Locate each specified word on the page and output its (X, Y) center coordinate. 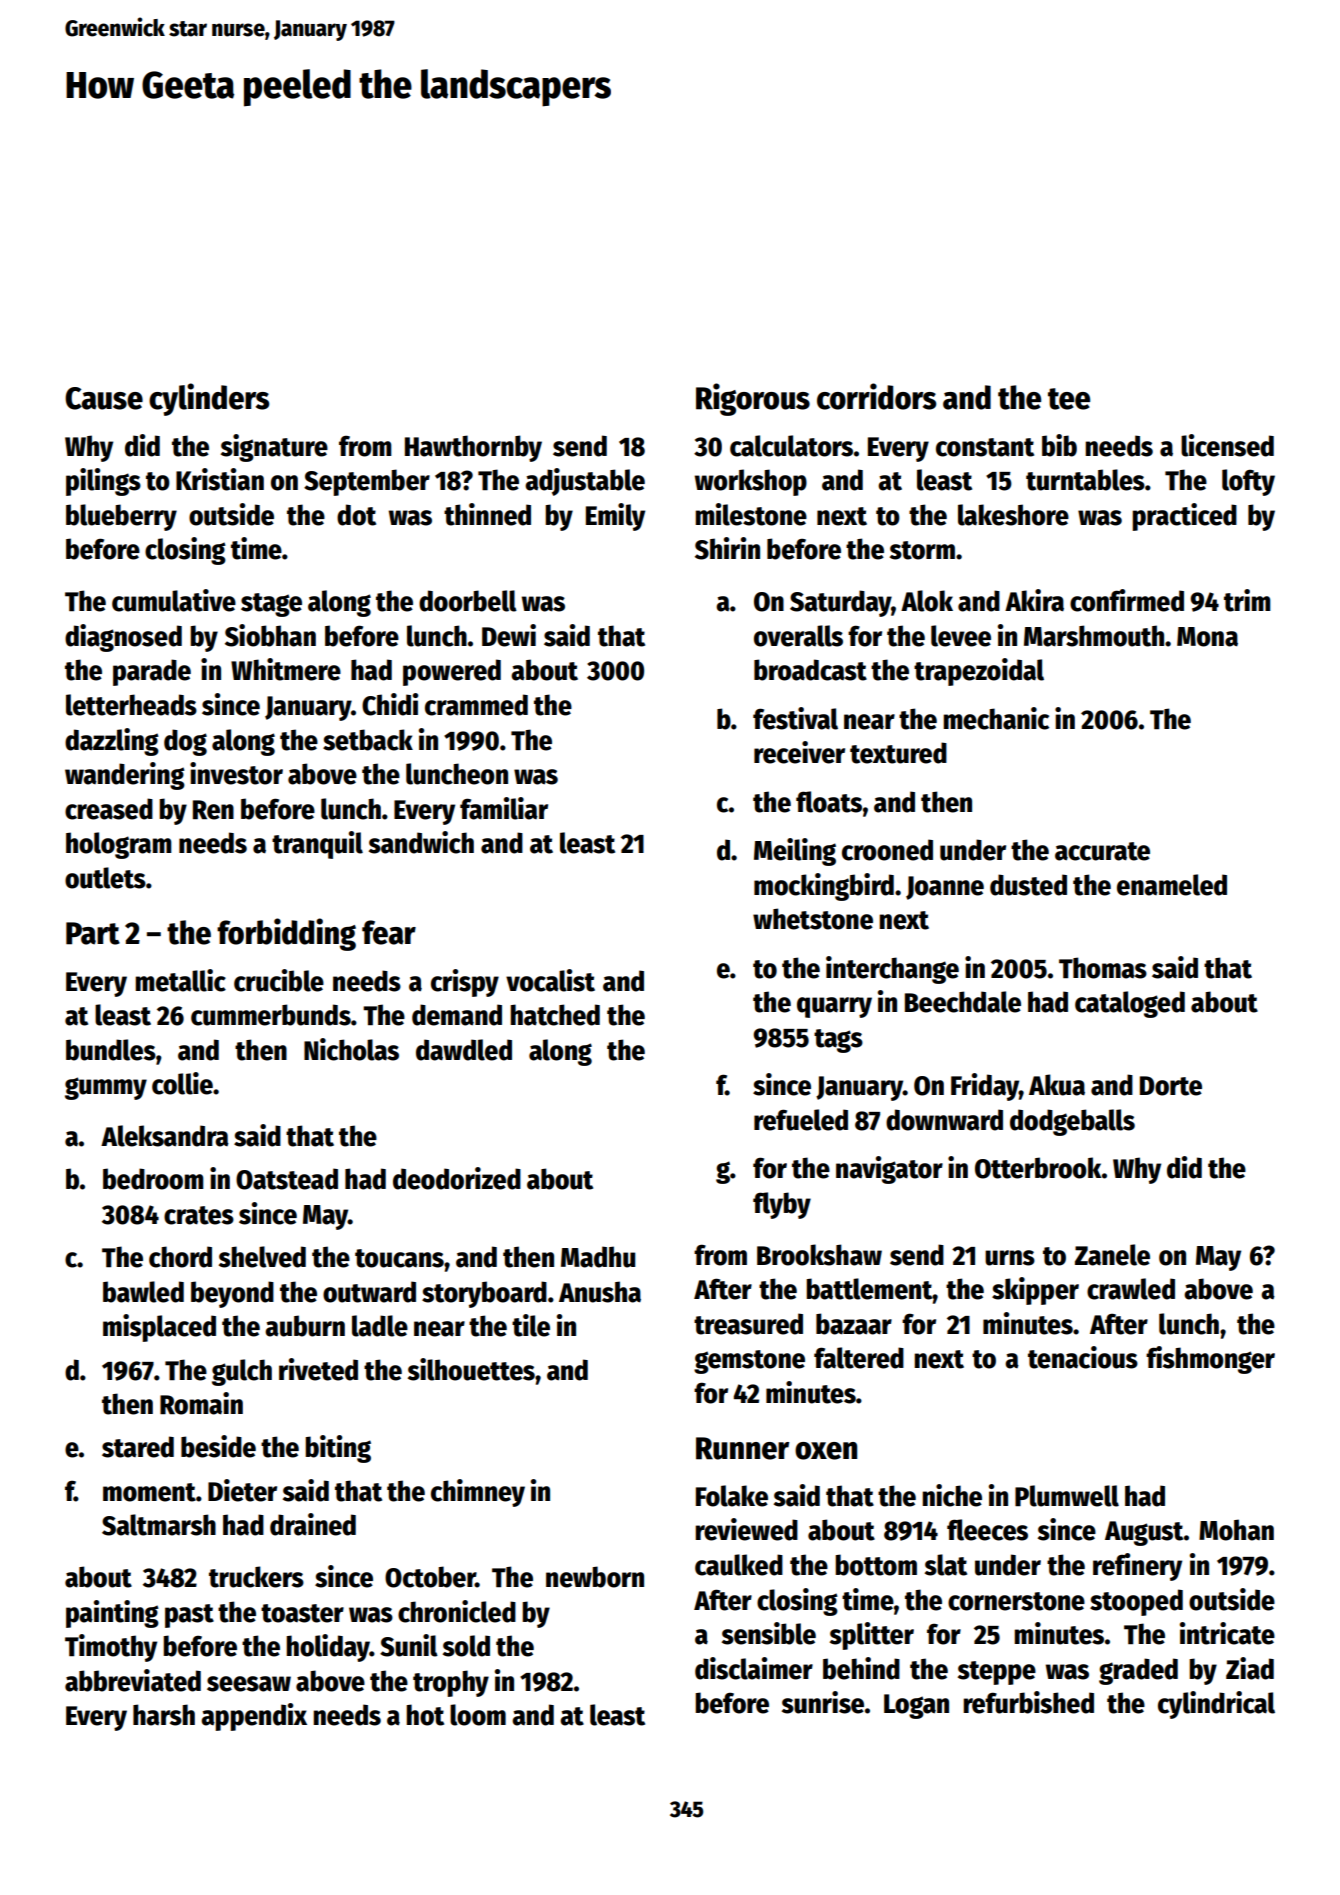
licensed (1227, 445)
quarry (834, 1007)
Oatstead (287, 1179)
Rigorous (753, 399)
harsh (164, 1715)
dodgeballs (1072, 1122)
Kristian (220, 479)
